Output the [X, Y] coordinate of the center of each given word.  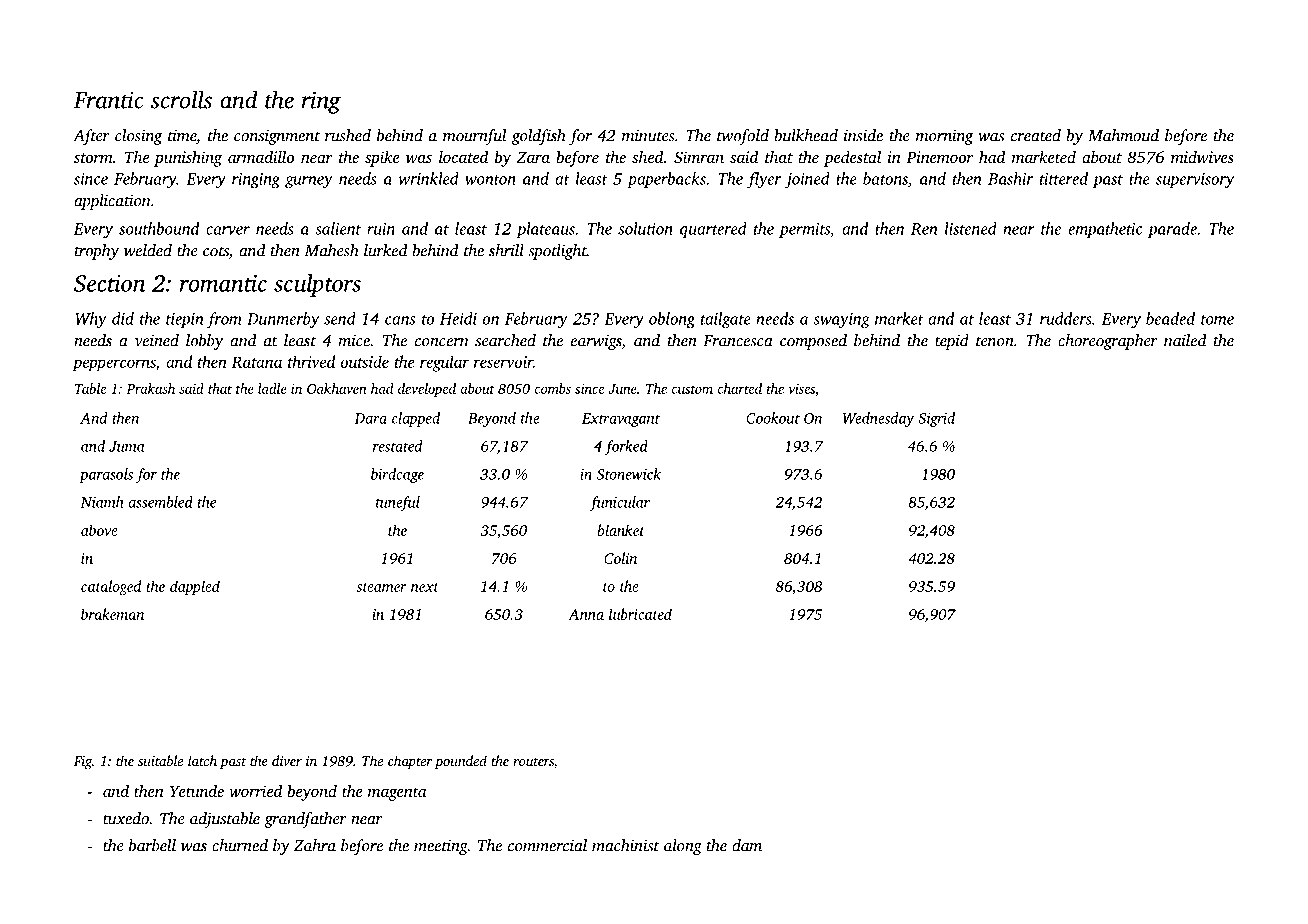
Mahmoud [1123, 135]
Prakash [150, 388]
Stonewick [629, 474]
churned [240, 845]
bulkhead [806, 135]
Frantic [108, 100]
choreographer [1108, 342]
